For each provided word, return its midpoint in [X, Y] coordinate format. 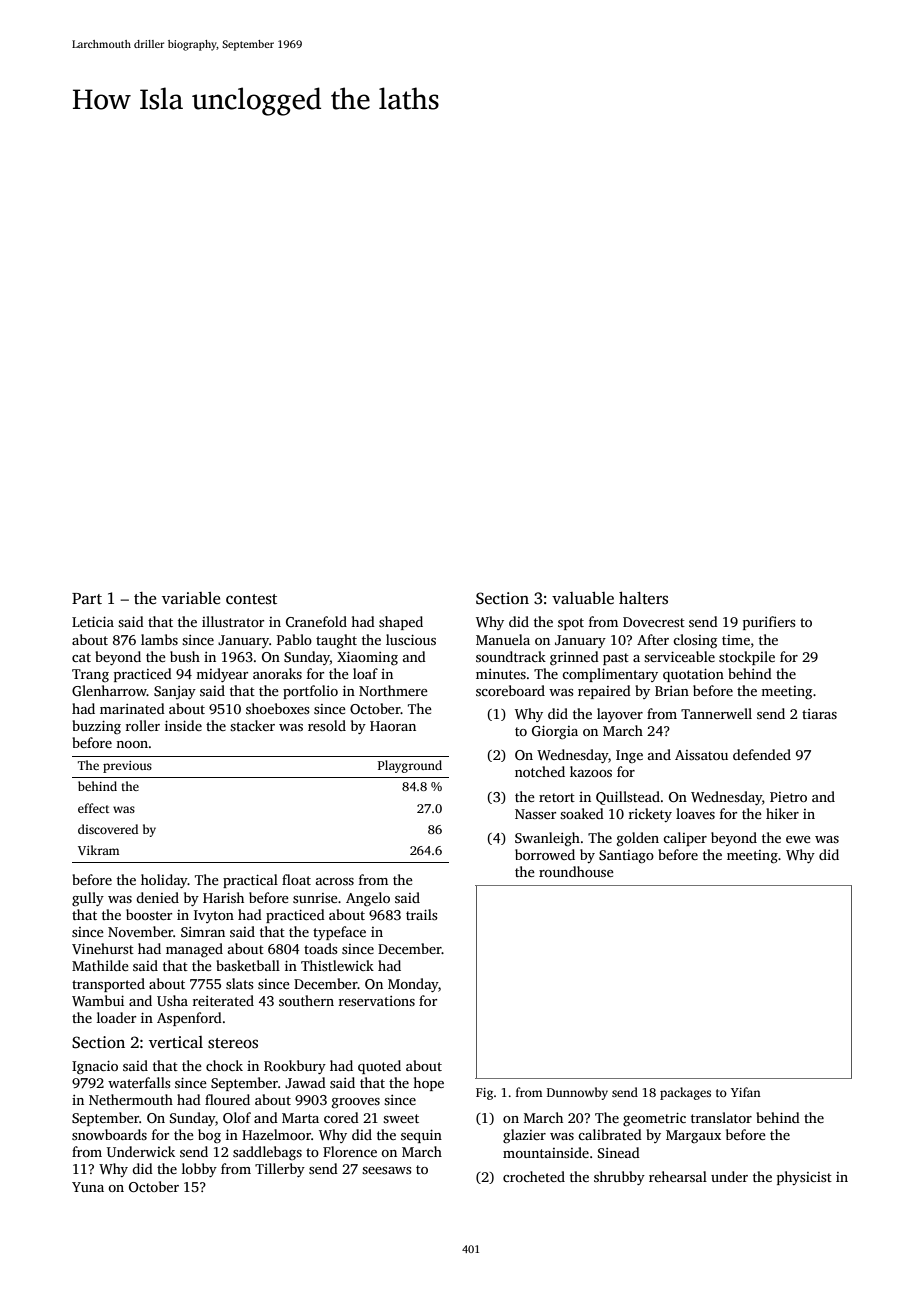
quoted [379, 1067]
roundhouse [576, 871]
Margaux [693, 1136]
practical [250, 881]
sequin [421, 1136]
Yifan [746, 1092]
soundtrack [511, 656]
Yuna [88, 1187]
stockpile [747, 658]
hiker [782, 813]
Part [87, 599]
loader [116, 1017]
